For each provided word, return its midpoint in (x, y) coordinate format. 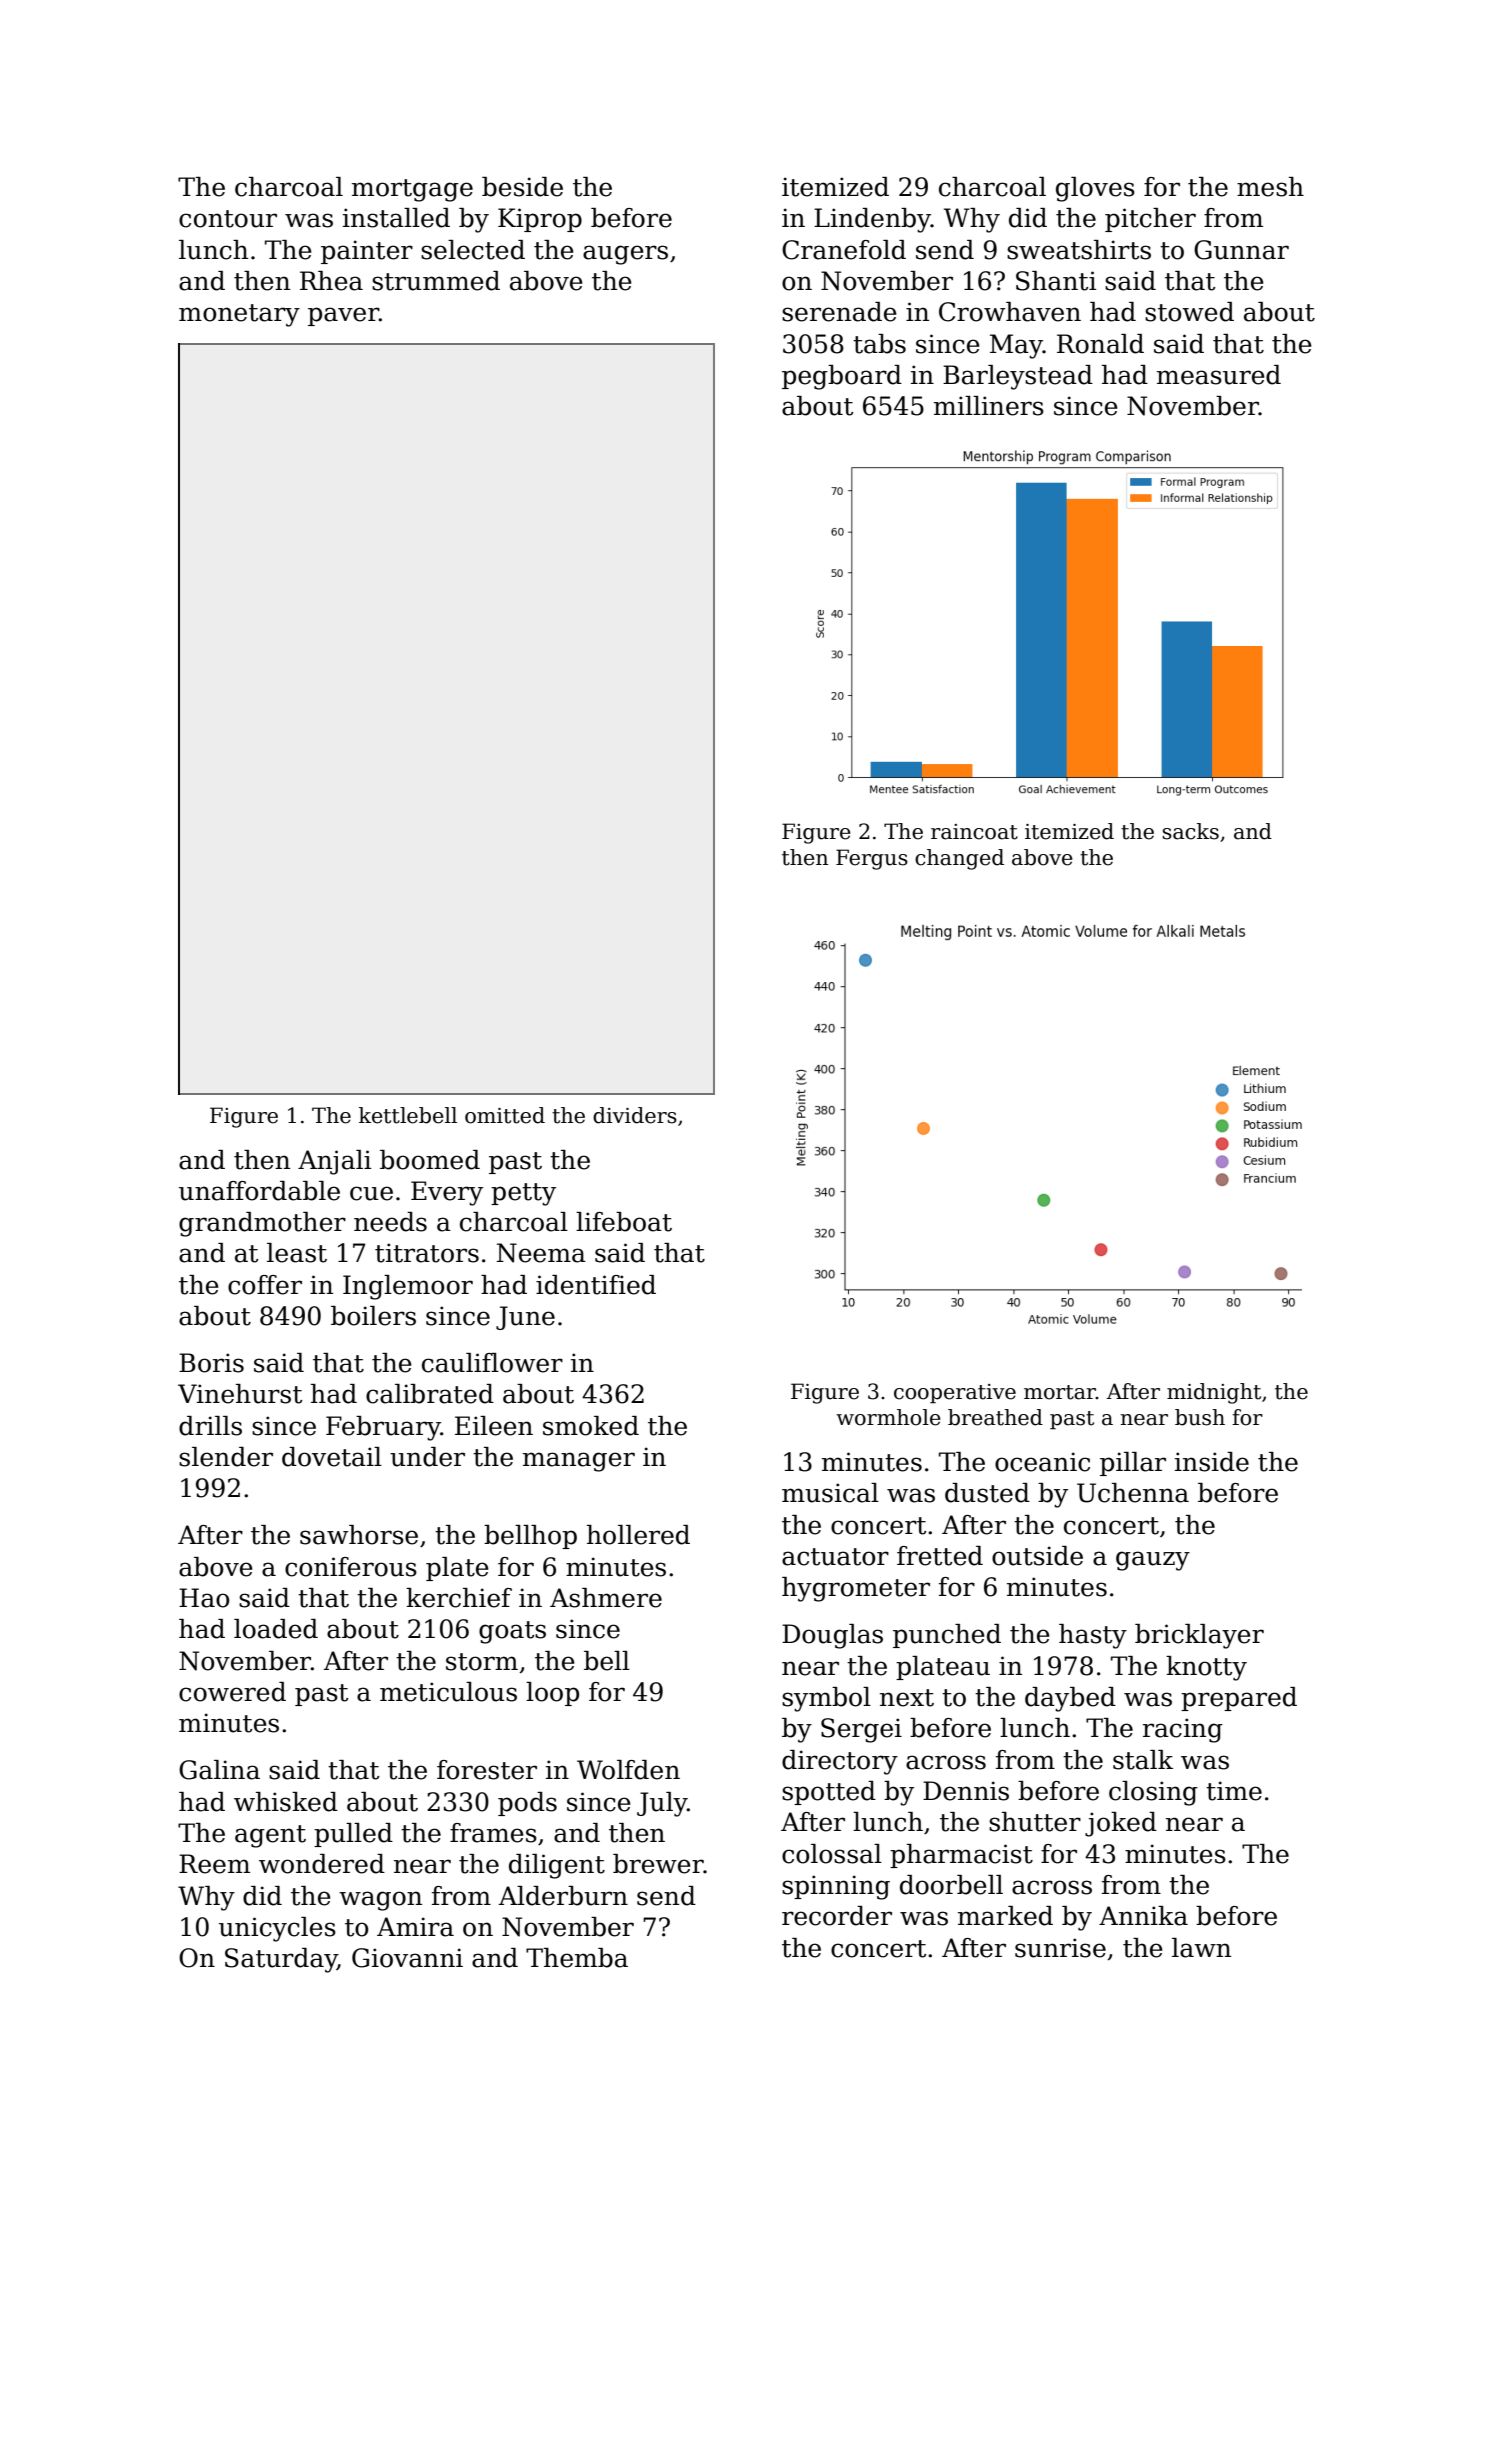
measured (1219, 375)
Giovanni (407, 1958)
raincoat (974, 832)
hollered (638, 1535)
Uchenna (1133, 1493)
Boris (211, 1363)
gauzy (1153, 1561)
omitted (505, 1115)
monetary (239, 315)
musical (830, 1493)
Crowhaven (1010, 312)
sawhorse (359, 1535)
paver (343, 316)
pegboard (842, 377)
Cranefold (844, 250)
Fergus (872, 859)
